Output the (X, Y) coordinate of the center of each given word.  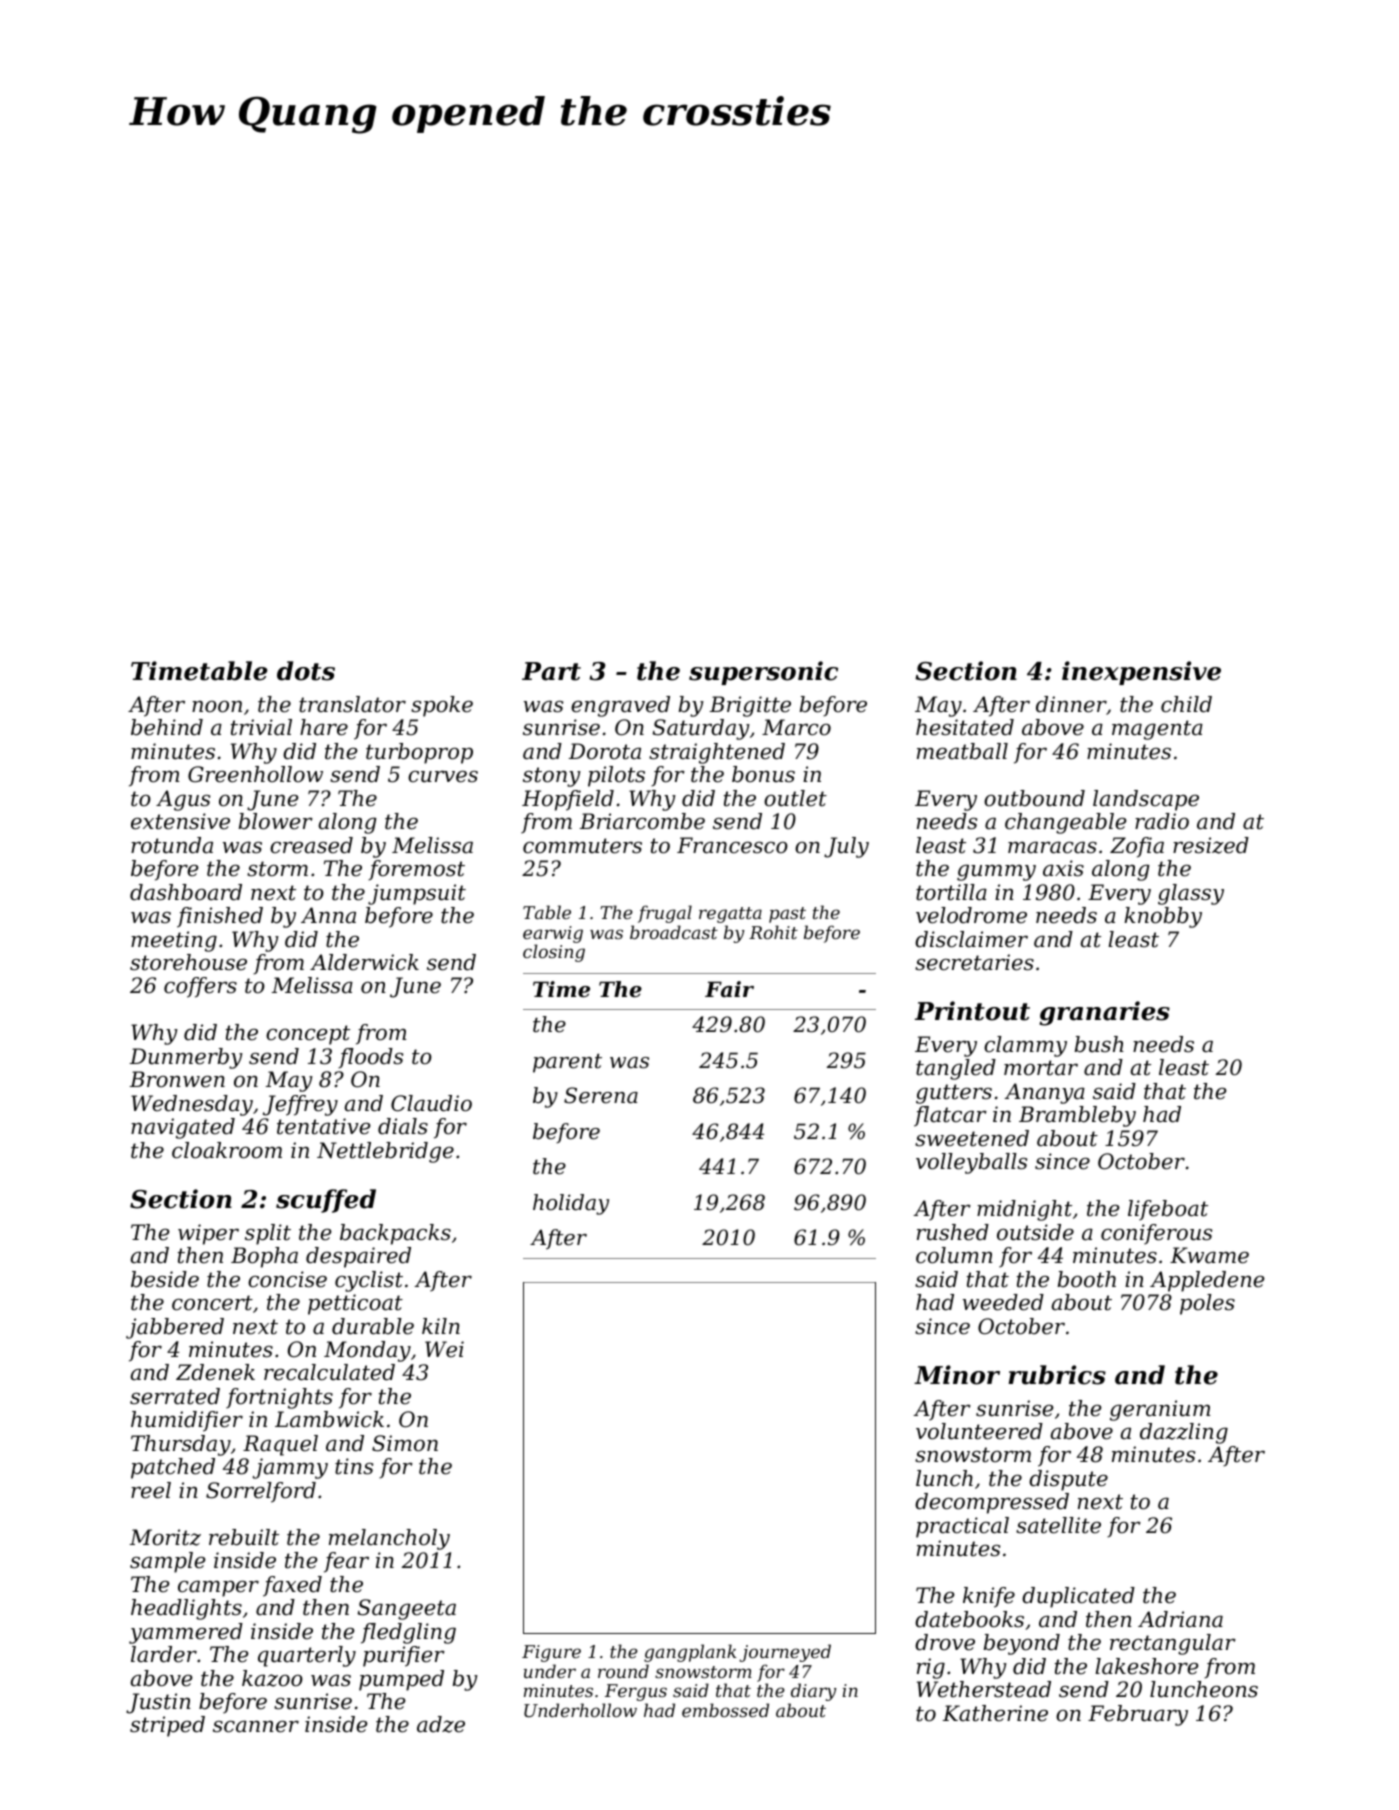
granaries (1104, 1013)
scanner (256, 1726)
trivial (261, 727)
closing (554, 953)
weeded (1003, 1302)
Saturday (701, 729)
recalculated (329, 1372)
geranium (1160, 1410)
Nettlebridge (385, 1152)
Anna (328, 915)
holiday (571, 1204)
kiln (441, 1326)
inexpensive (1141, 673)
